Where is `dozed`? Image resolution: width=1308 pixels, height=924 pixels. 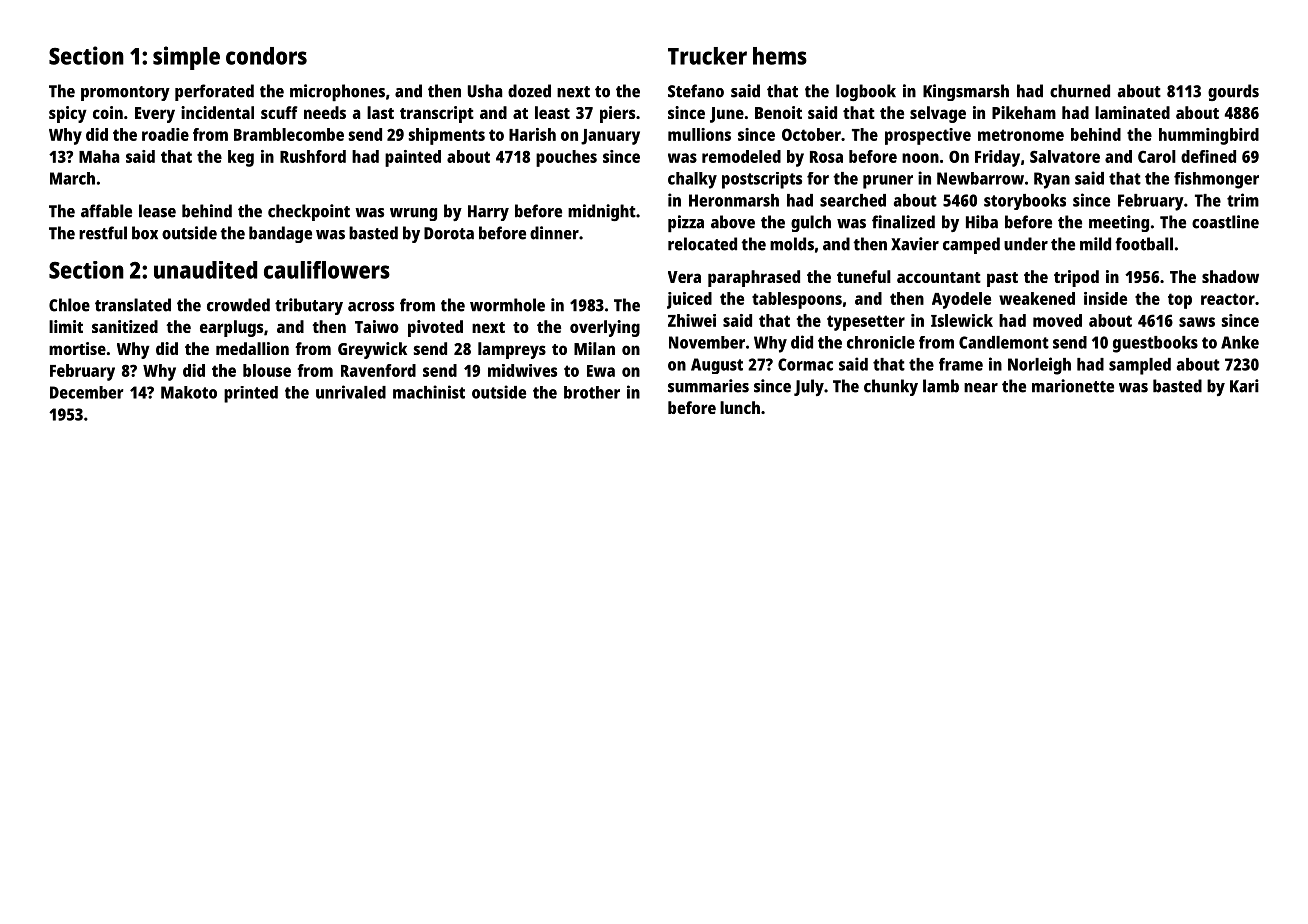
dozed is located at coordinates (529, 91).
